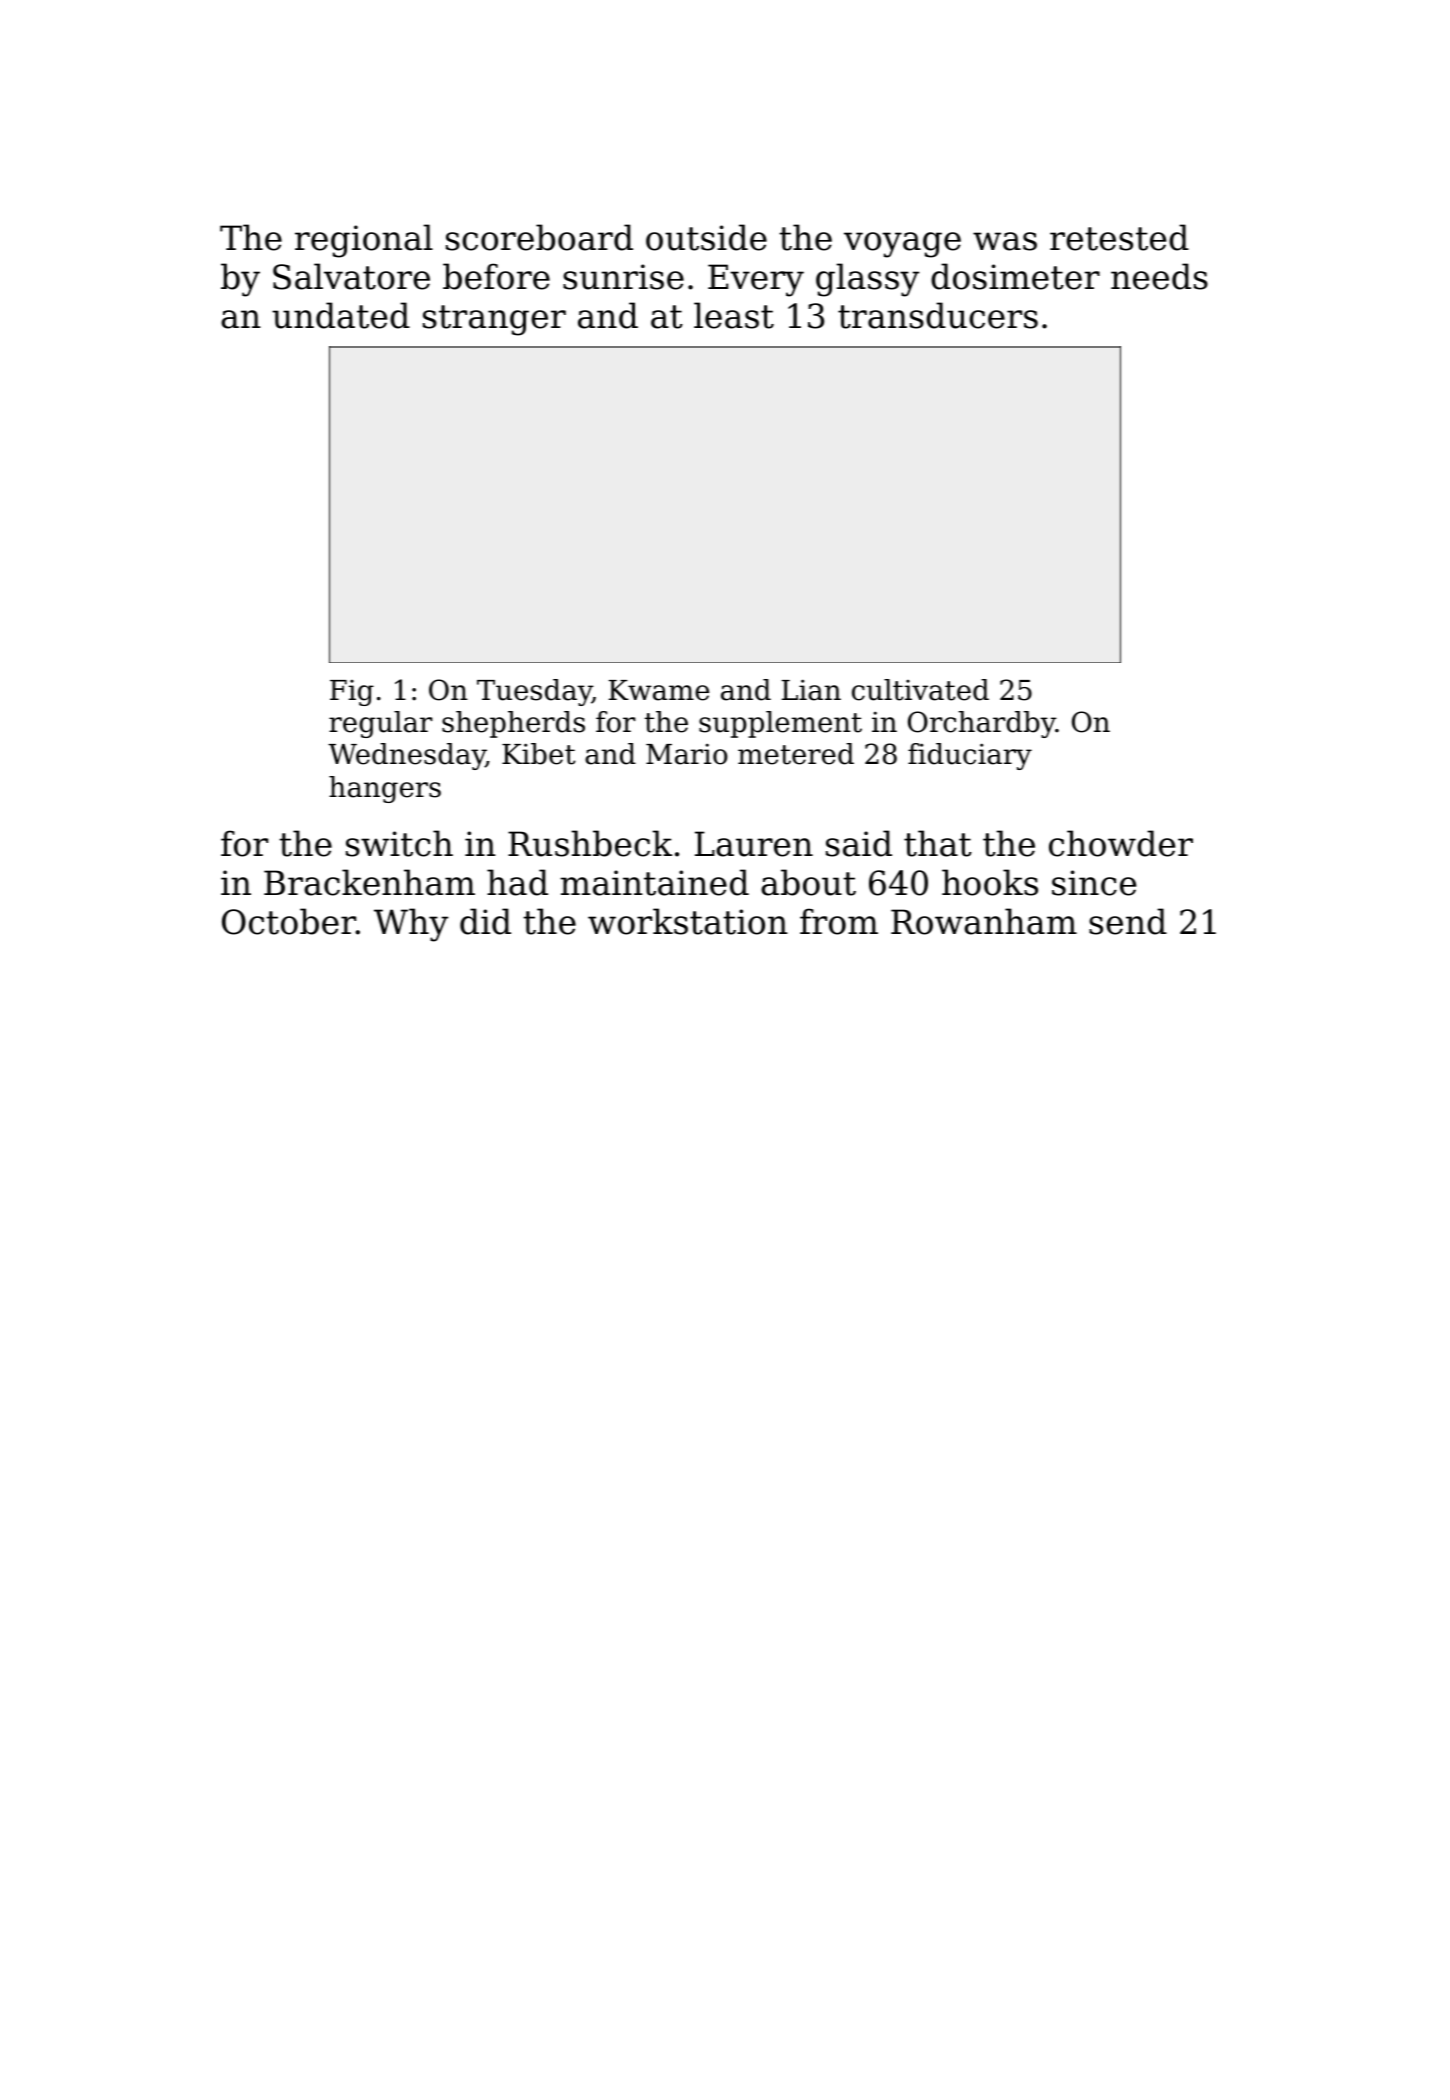  What do you see at coordinates (734, 315) in the screenshot?
I see `least` at bounding box center [734, 315].
